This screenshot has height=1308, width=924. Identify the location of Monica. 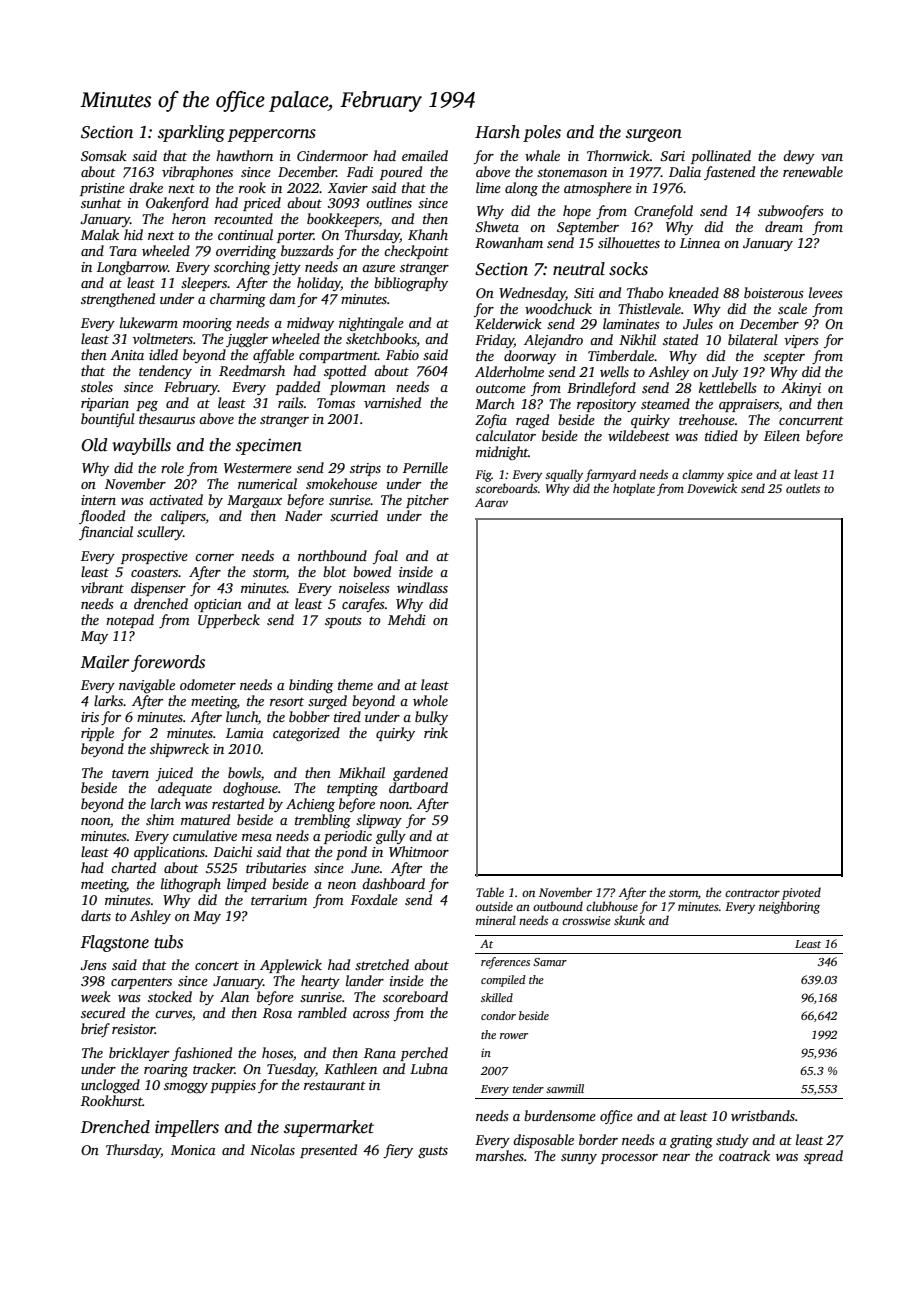
(193, 1150).
